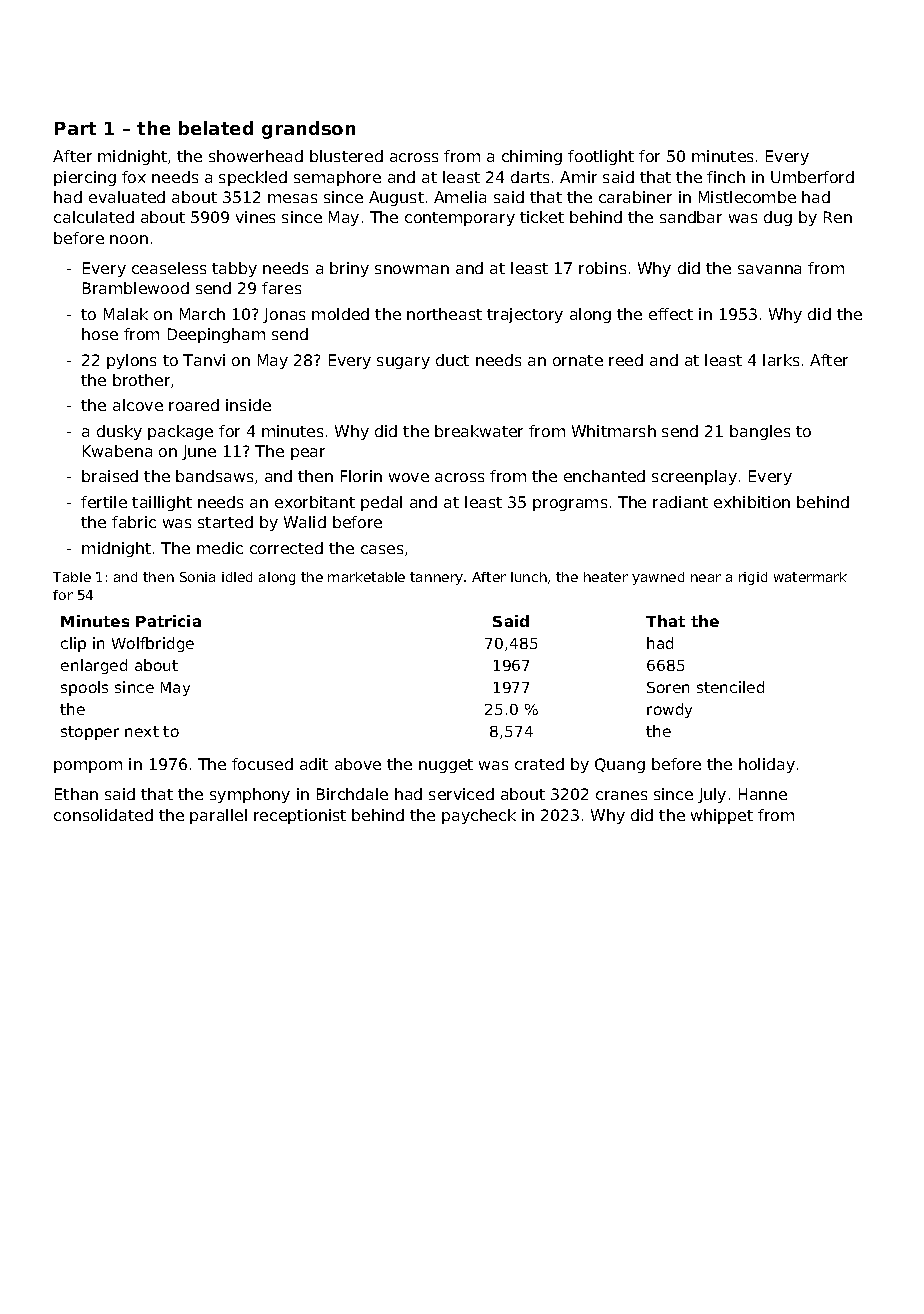 The image size is (924, 1314). I want to click on receptionist, so click(300, 816).
